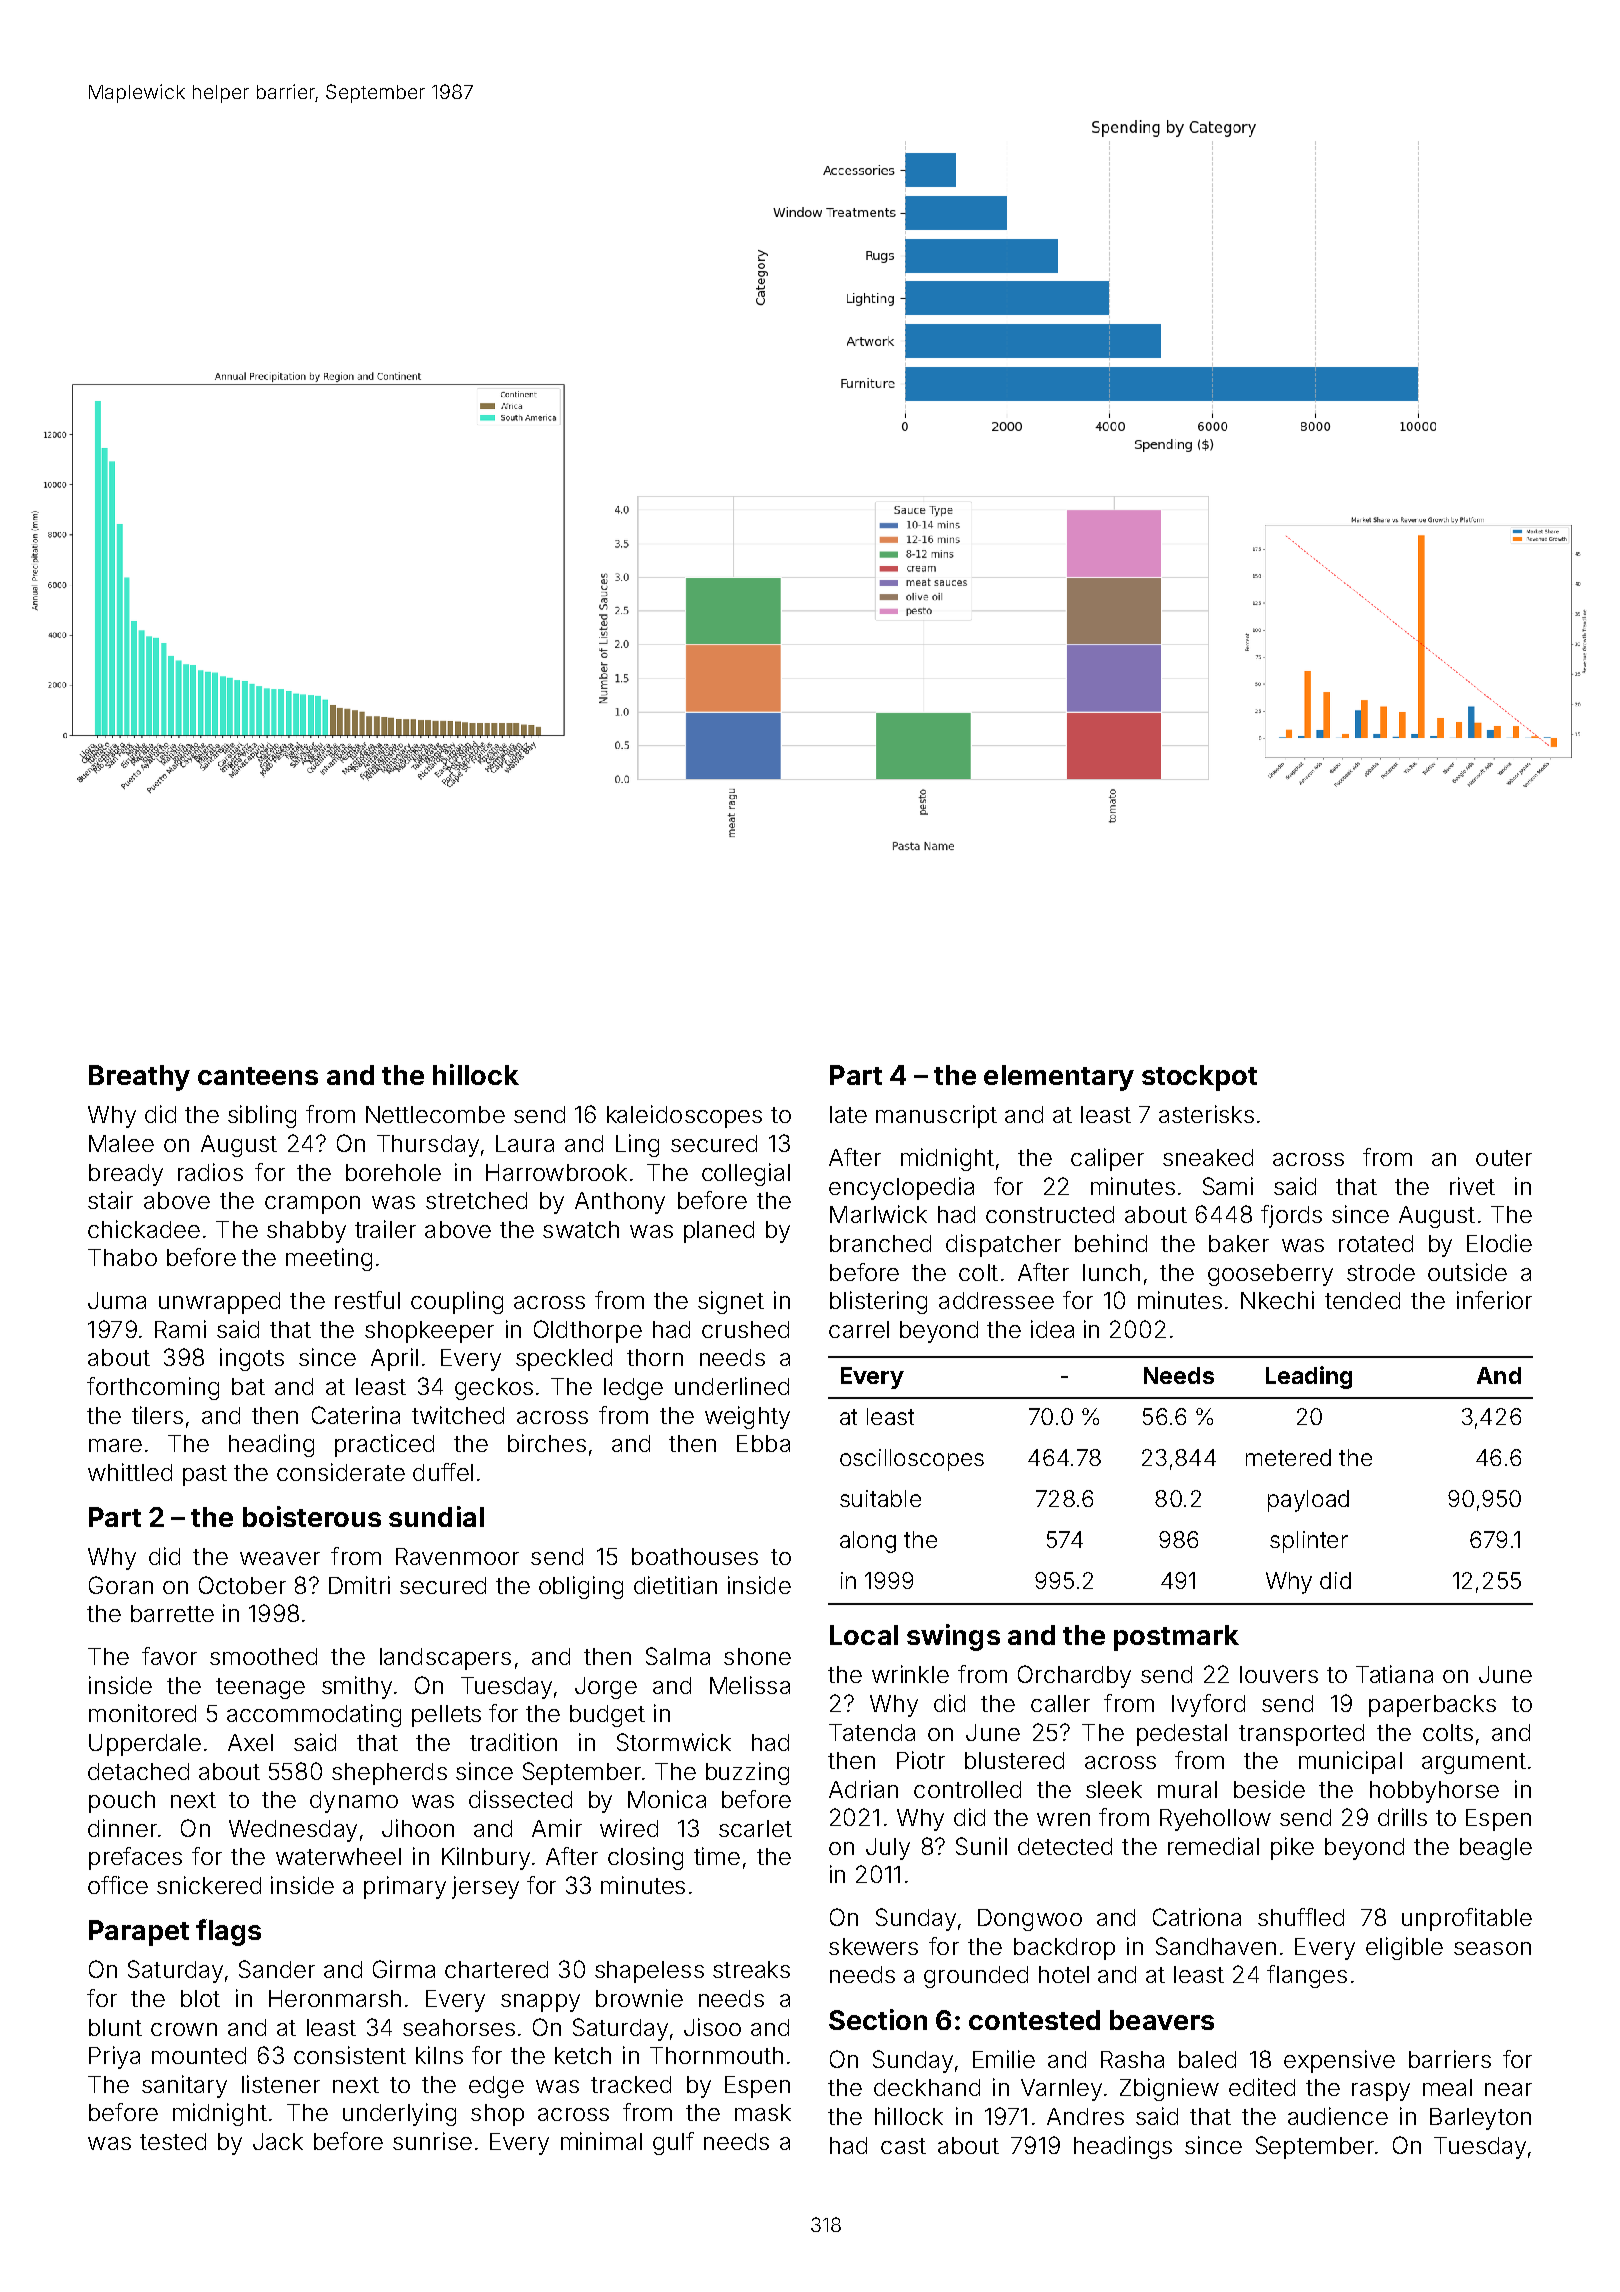 The height and width of the screenshot is (2292, 1620). What do you see at coordinates (873, 1946) in the screenshot?
I see `skewers` at bounding box center [873, 1946].
